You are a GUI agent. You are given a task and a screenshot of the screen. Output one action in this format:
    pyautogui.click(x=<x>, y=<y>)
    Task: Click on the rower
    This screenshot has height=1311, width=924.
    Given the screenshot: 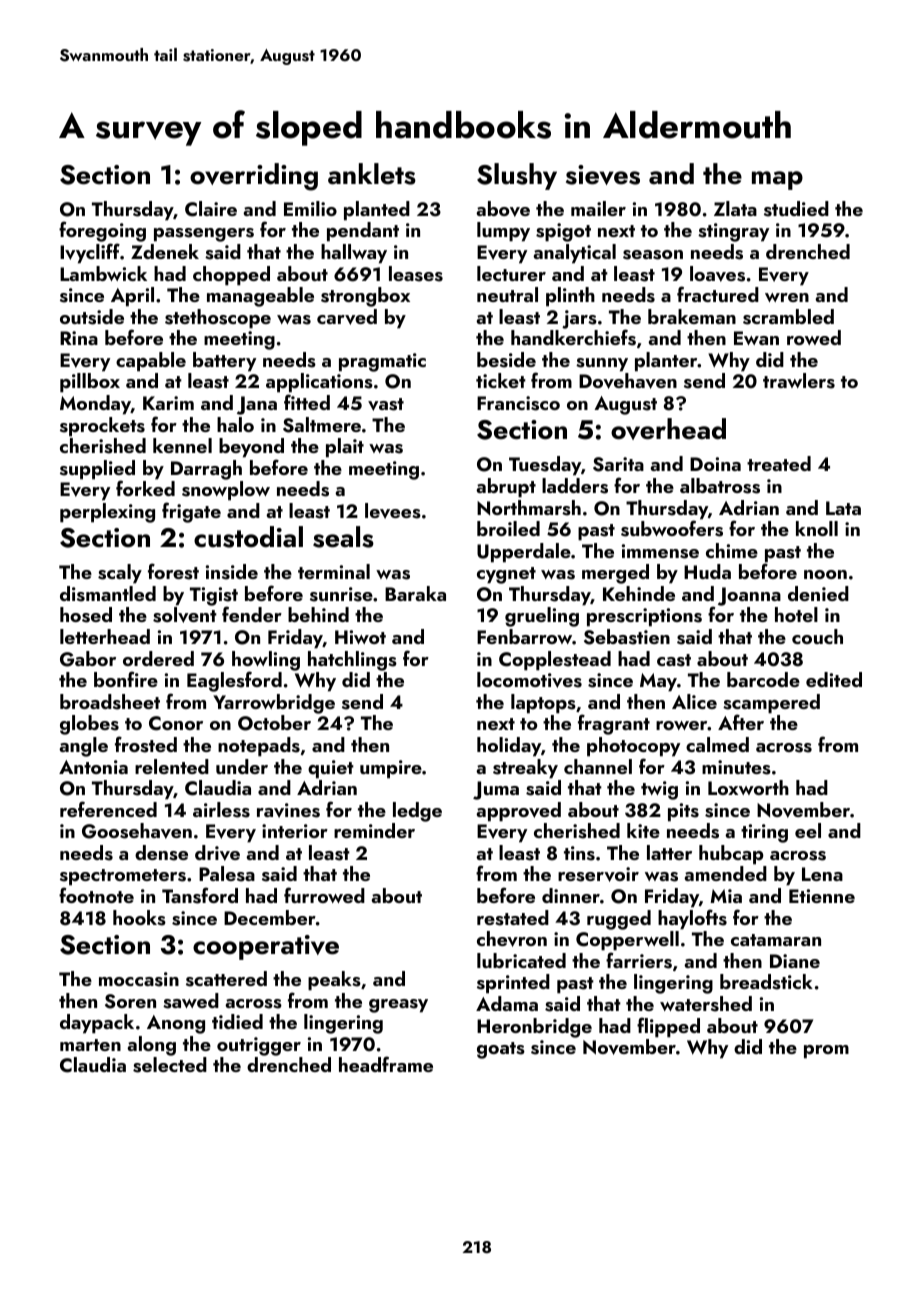 What is the action you would take?
    pyautogui.click(x=682, y=725)
